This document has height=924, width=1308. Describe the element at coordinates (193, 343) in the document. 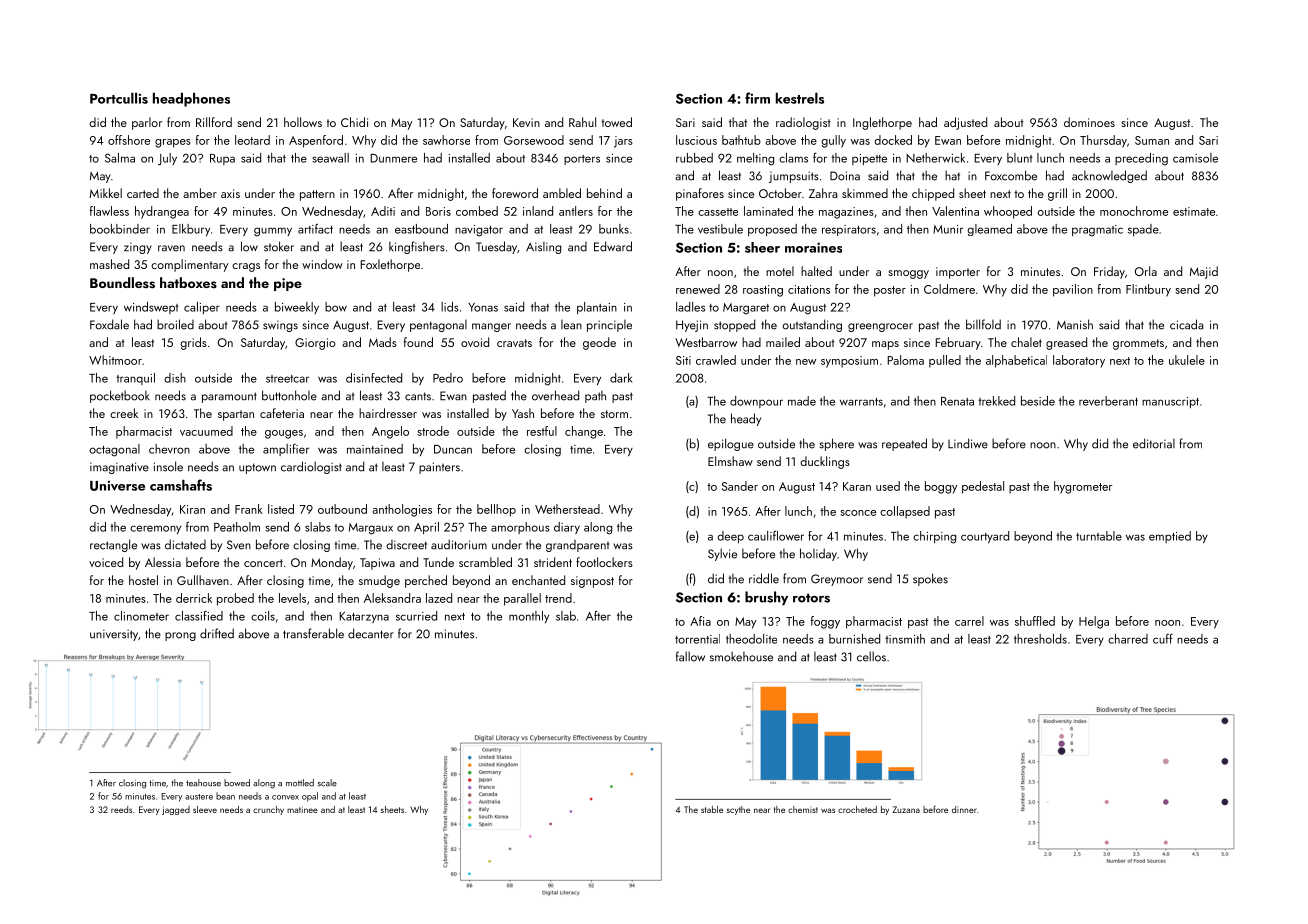

I see `grids` at that location.
